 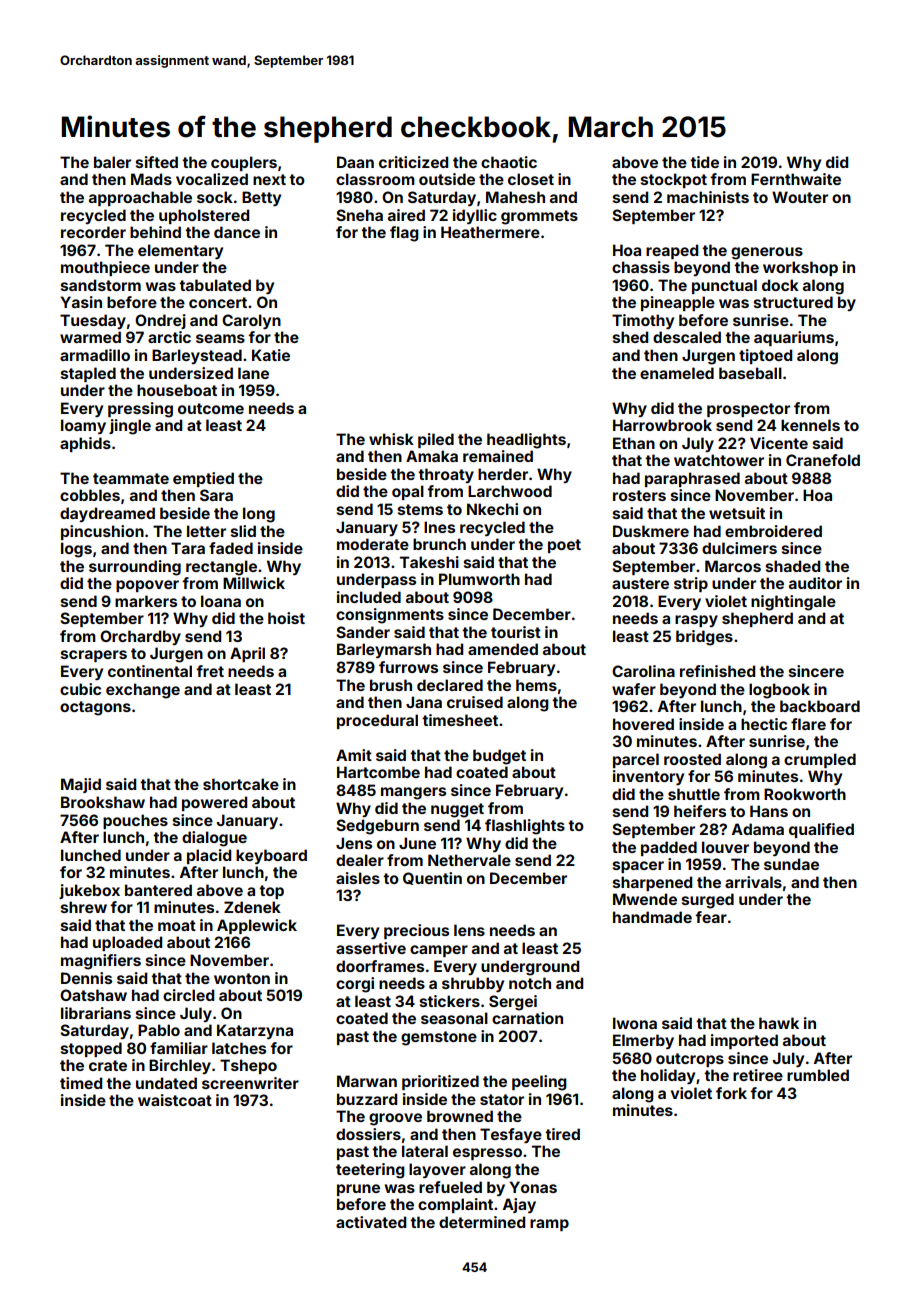 What do you see at coordinates (157, 162) in the screenshot?
I see `sifted` at bounding box center [157, 162].
